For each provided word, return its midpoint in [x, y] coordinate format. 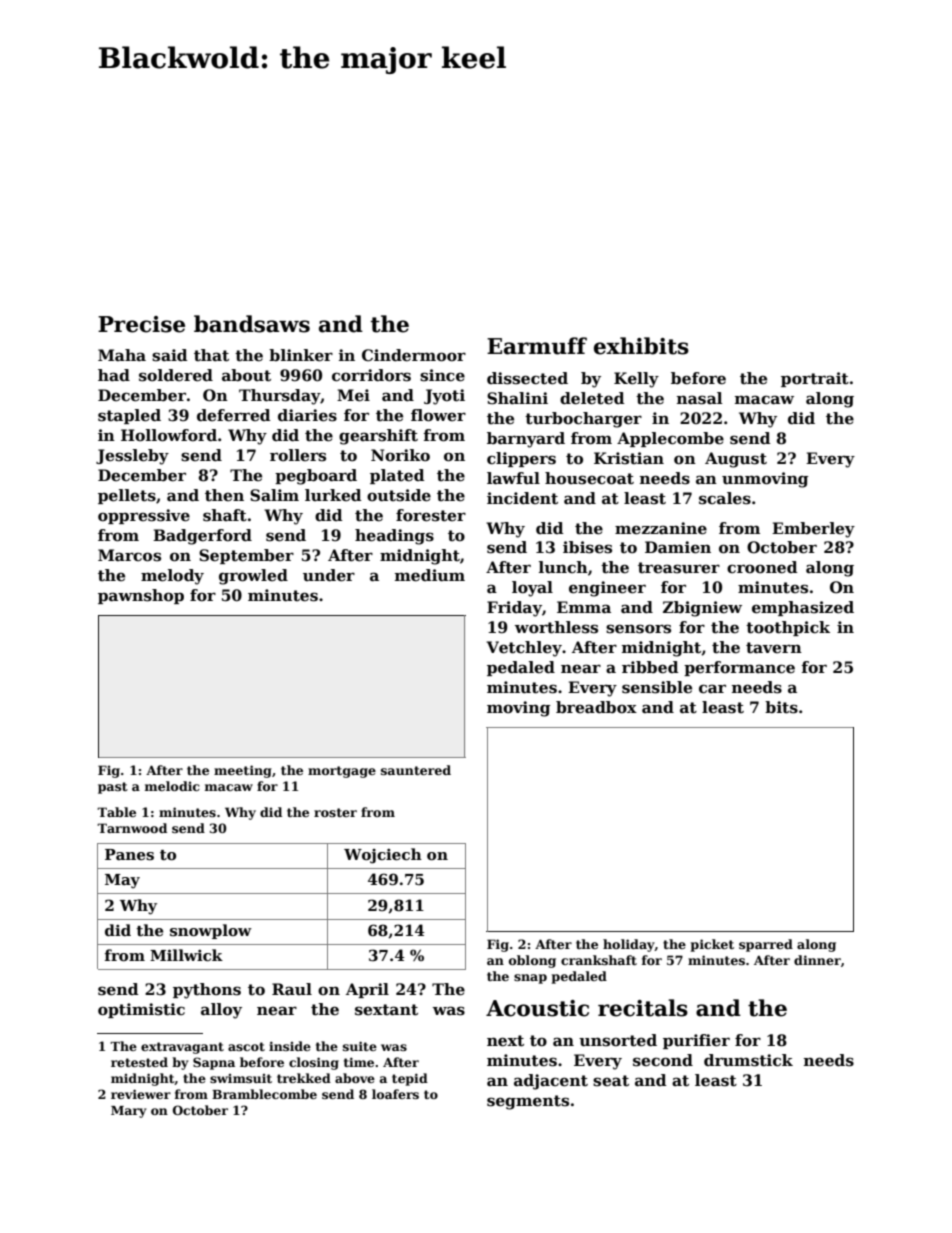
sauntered [416, 770]
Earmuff [537, 346]
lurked [333, 495]
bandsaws [252, 324]
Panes [129, 854]
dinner [817, 960]
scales [725, 498]
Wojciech [383, 856]
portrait [815, 379]
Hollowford [169, 435]
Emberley [813, 530]
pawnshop [141, 596]
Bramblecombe [264, 1094]
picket [712, 945]
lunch [563, 567]
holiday [629, 945]
